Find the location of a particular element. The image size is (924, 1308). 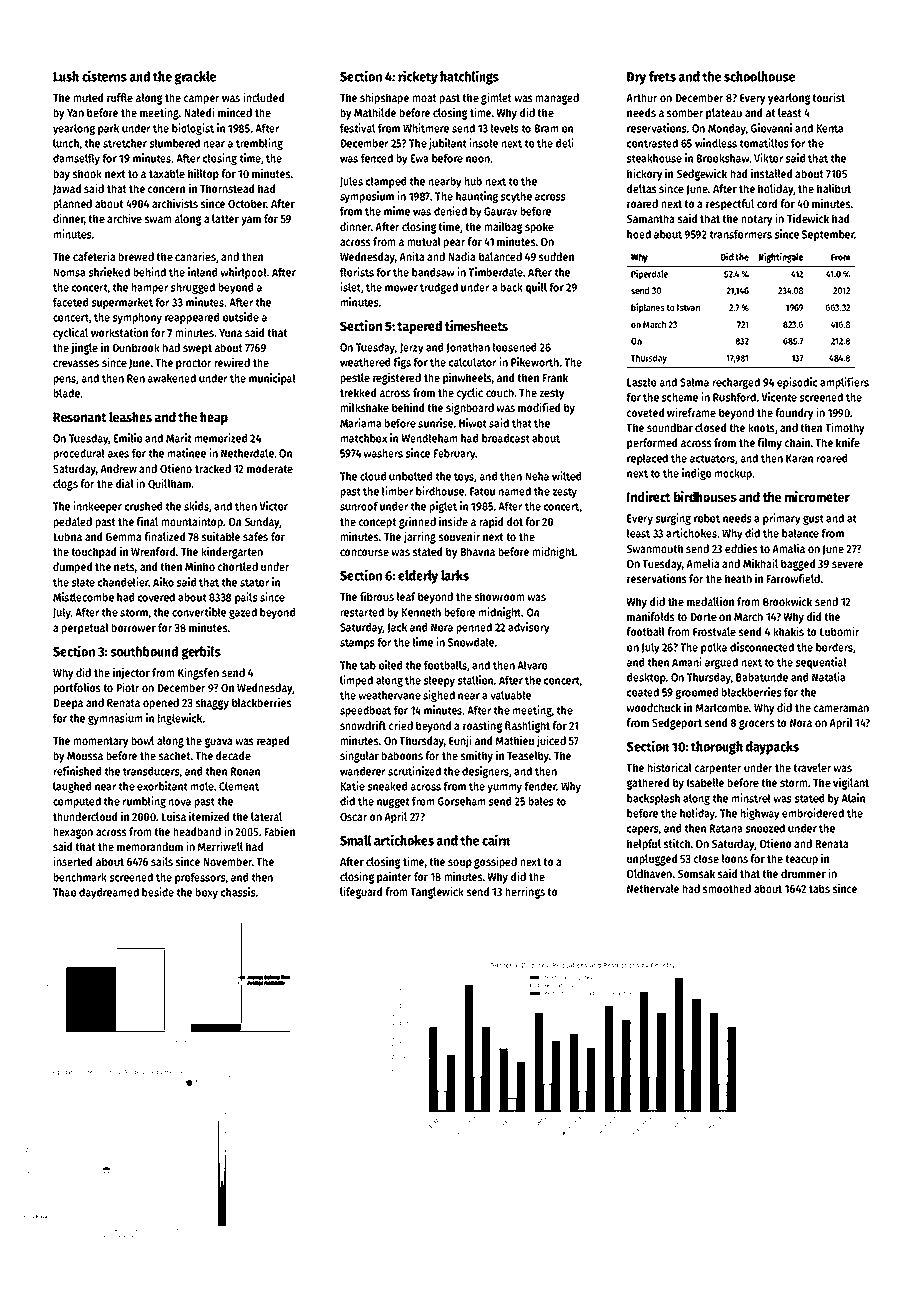

Deepa is located at coordinates (68, 704).
